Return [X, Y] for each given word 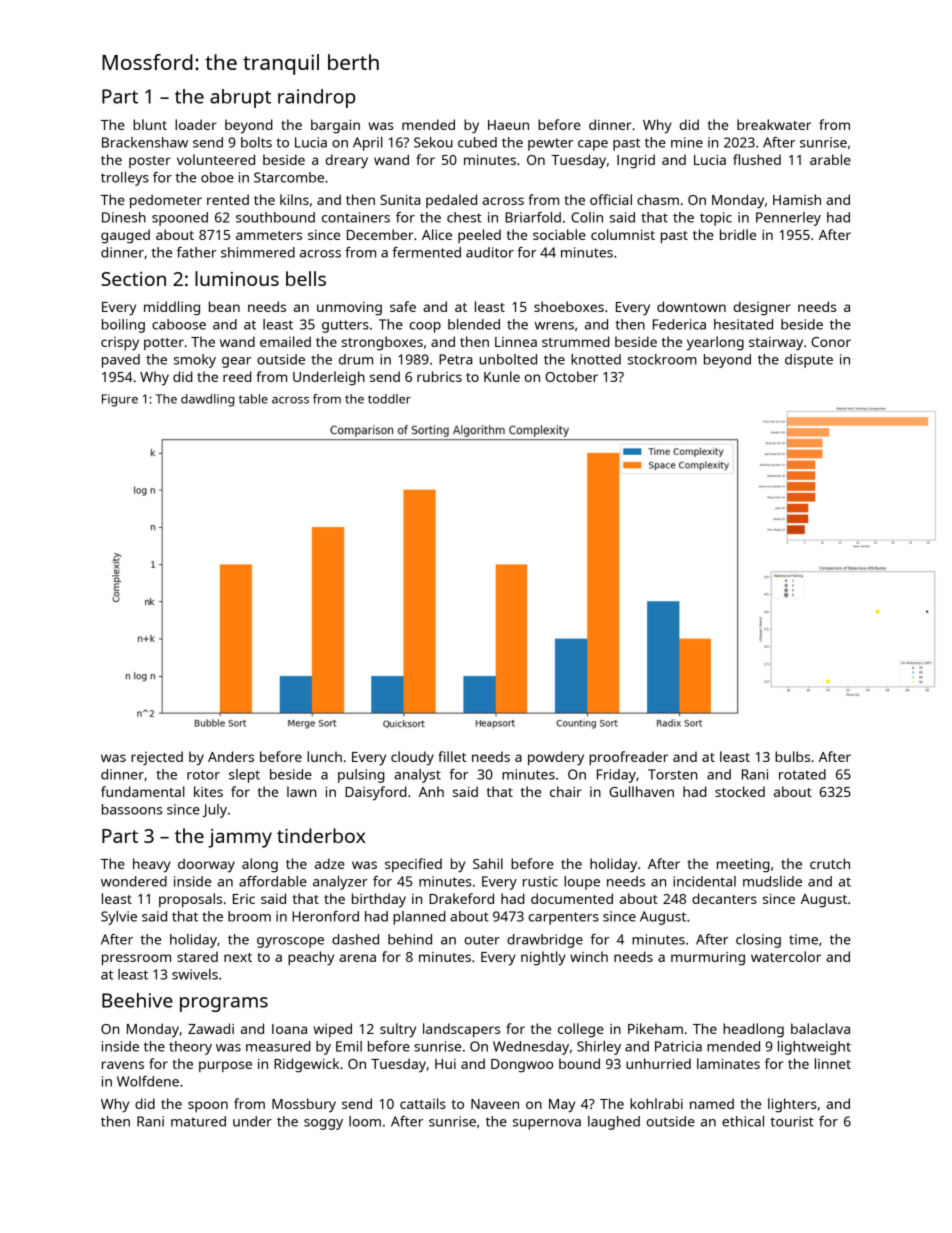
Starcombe [289, 177]
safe [403, 306]
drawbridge [545, 941]
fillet [452, 756]
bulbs [792, 756]
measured [278, 1046]
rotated [802, 774]
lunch [324, 756]
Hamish [797, 199]
